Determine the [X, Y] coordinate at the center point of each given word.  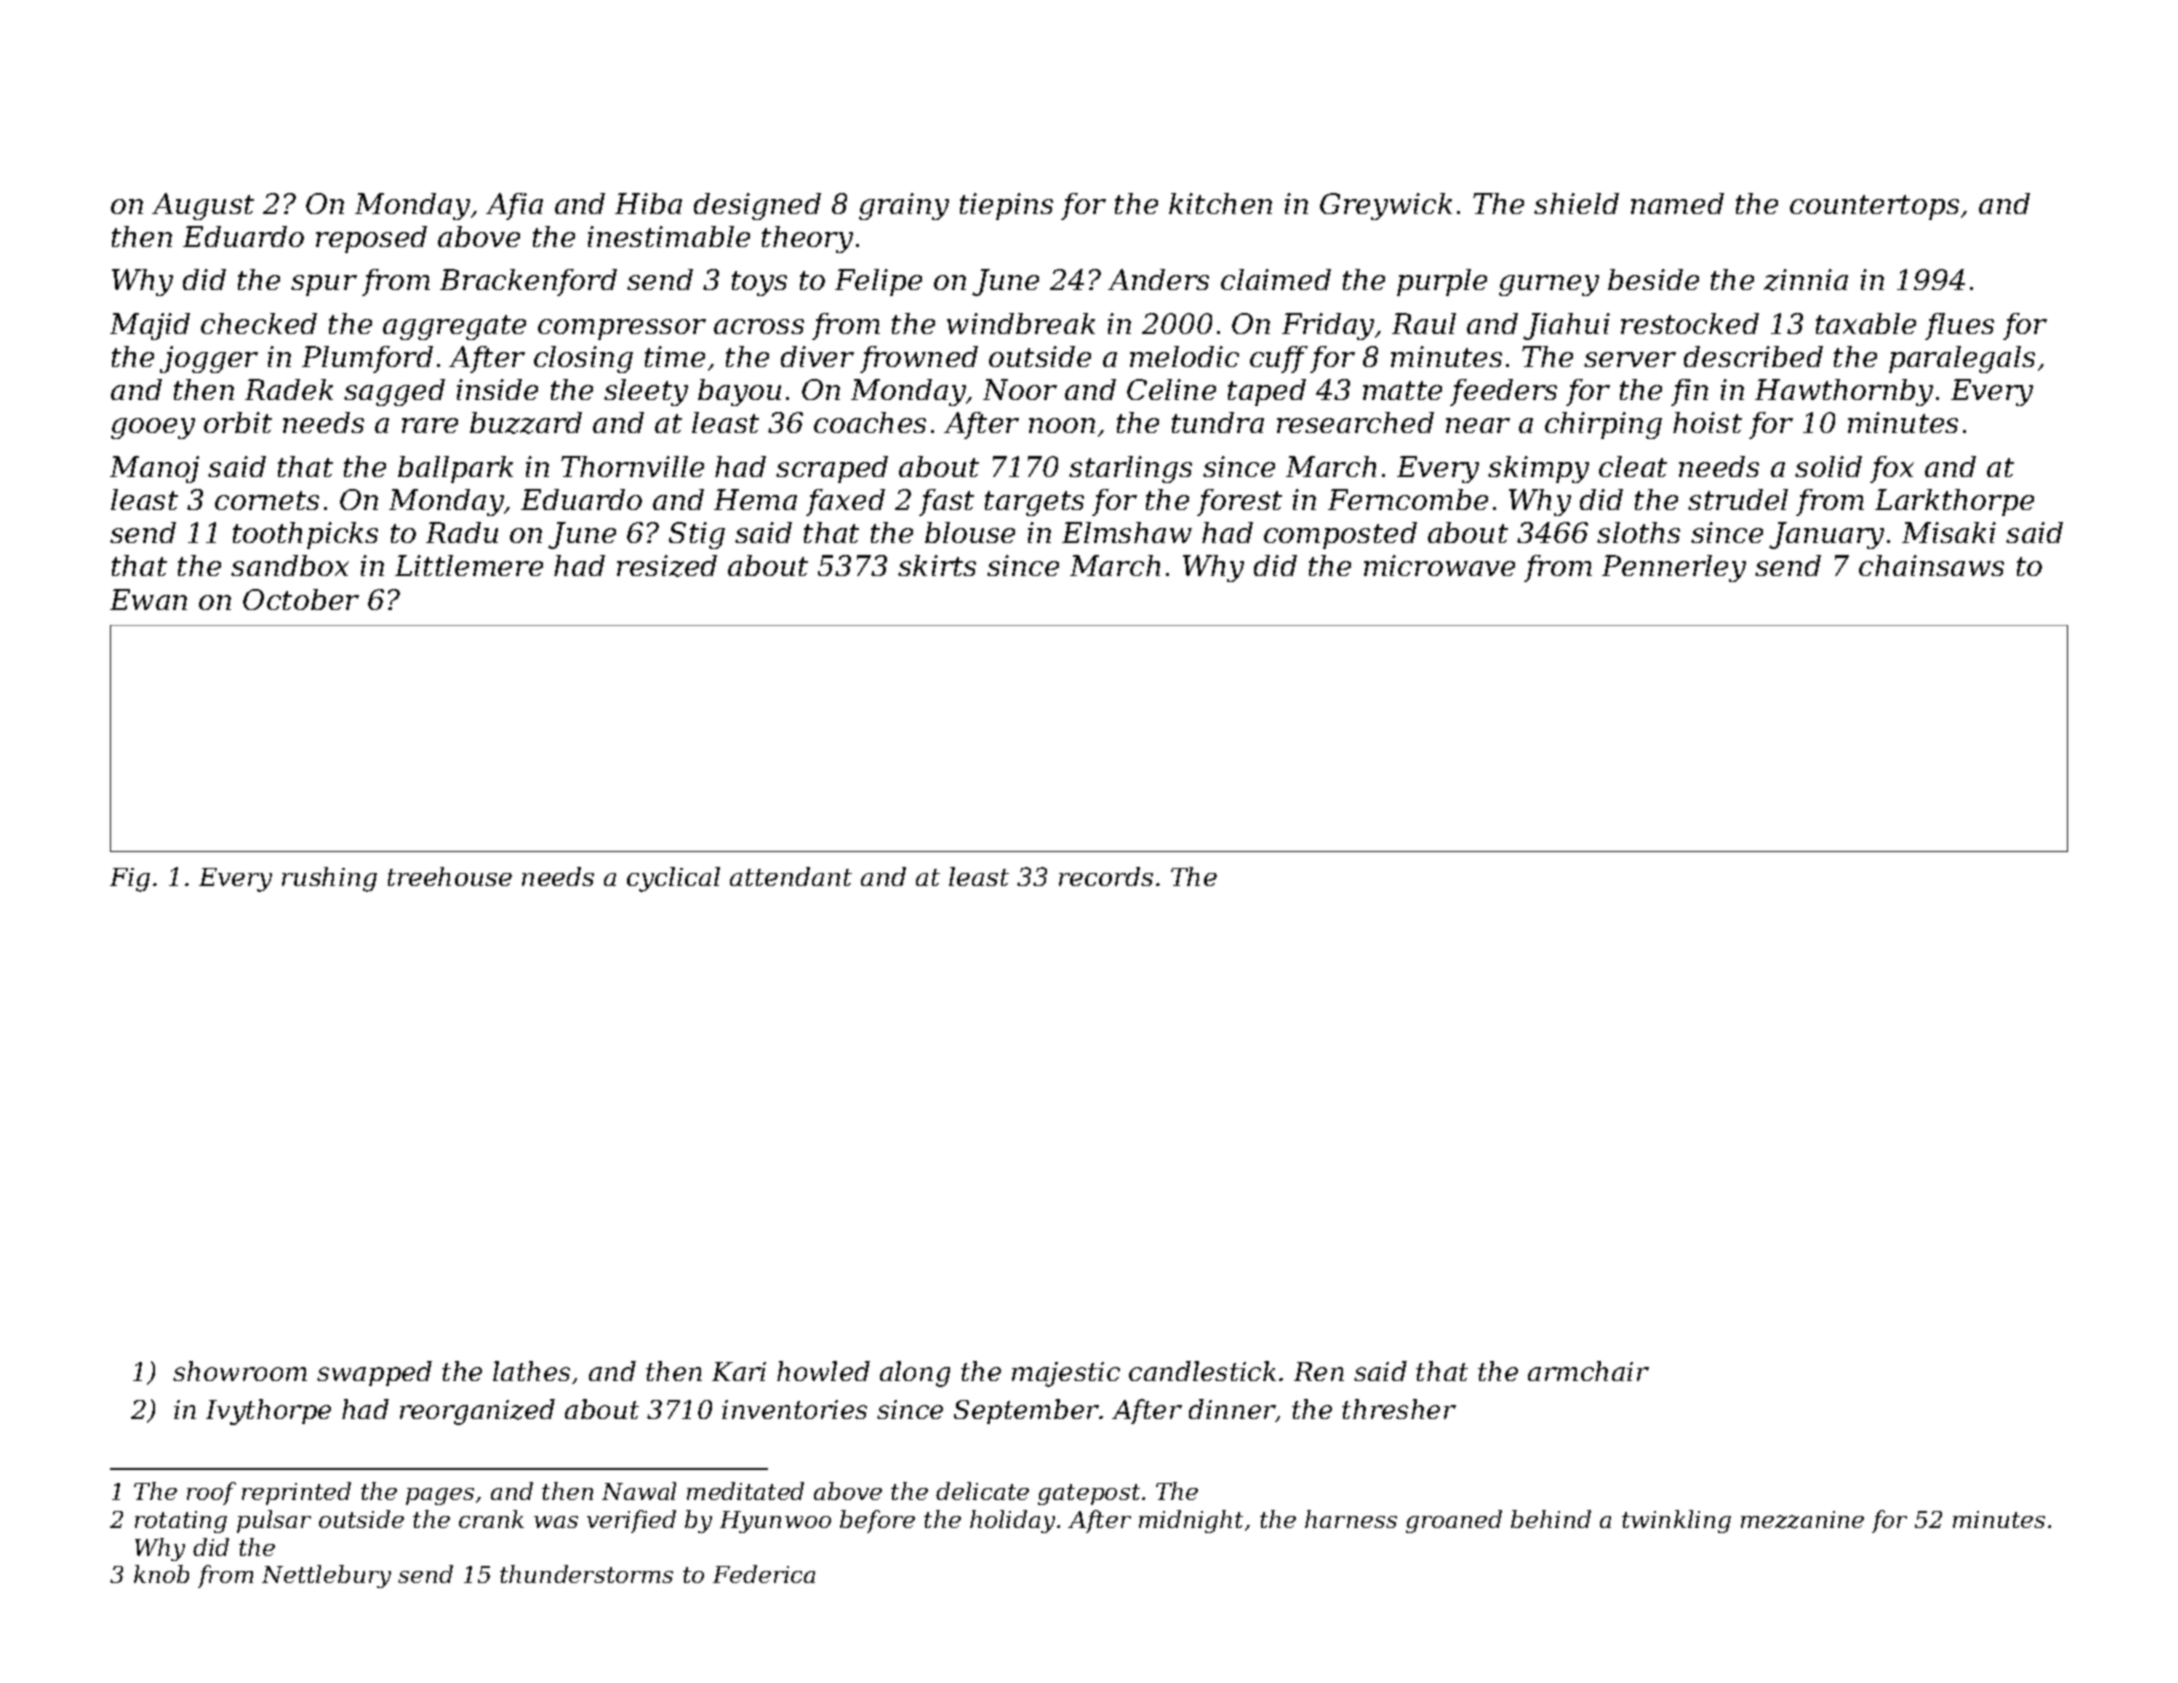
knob [161, 1574]
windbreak [1021, 323]
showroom [240, 1371]
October [301, 599]
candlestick [1202, 1371]
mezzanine [1802, 1520]
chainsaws [1931, 565]
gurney [1549, 285]
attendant [791, 876]
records [1106, 876]
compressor [622, 329]
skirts [937, 565]
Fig [130, 880]
